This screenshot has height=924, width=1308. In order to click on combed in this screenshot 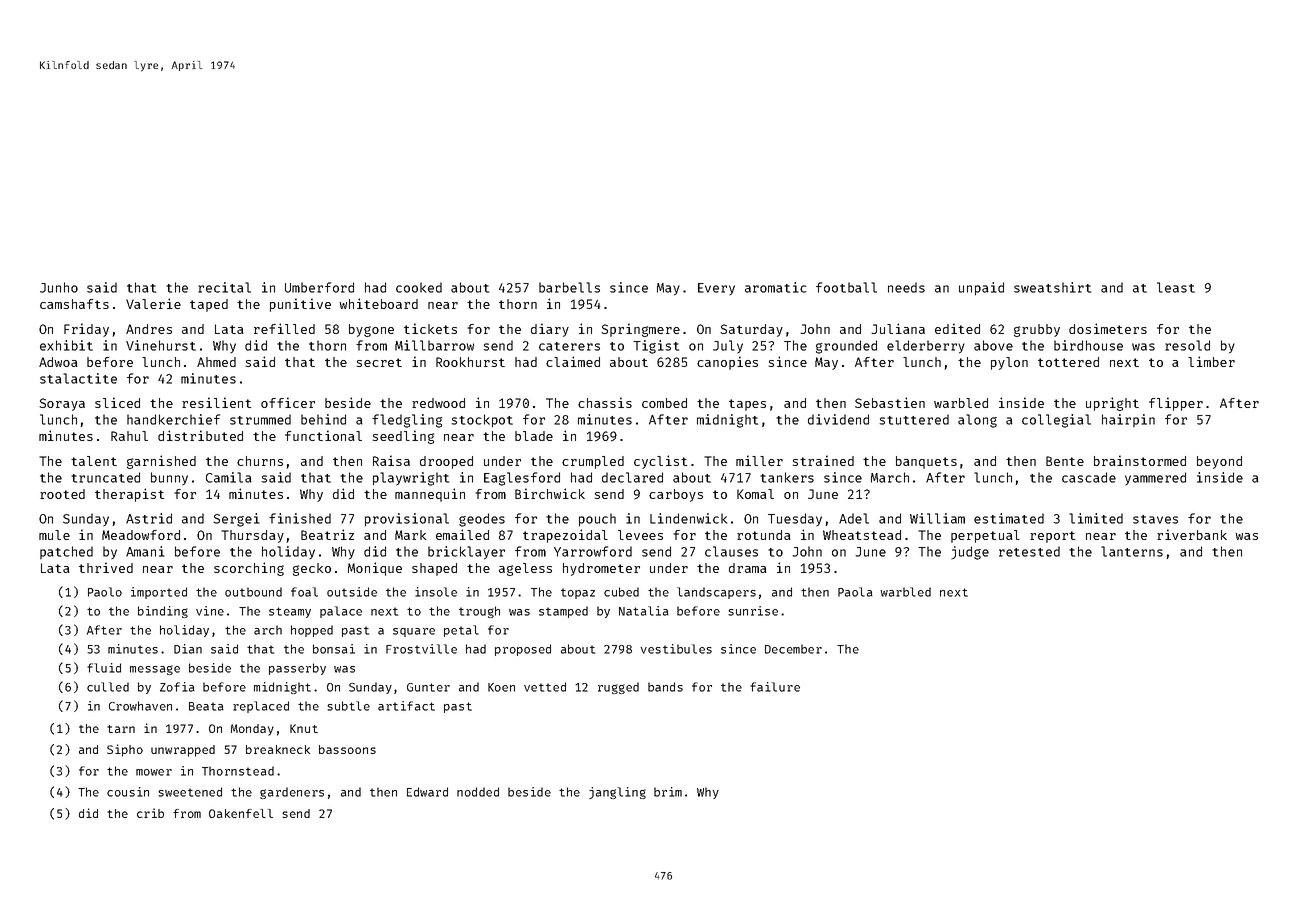, I will do `click(664, 403)`.
